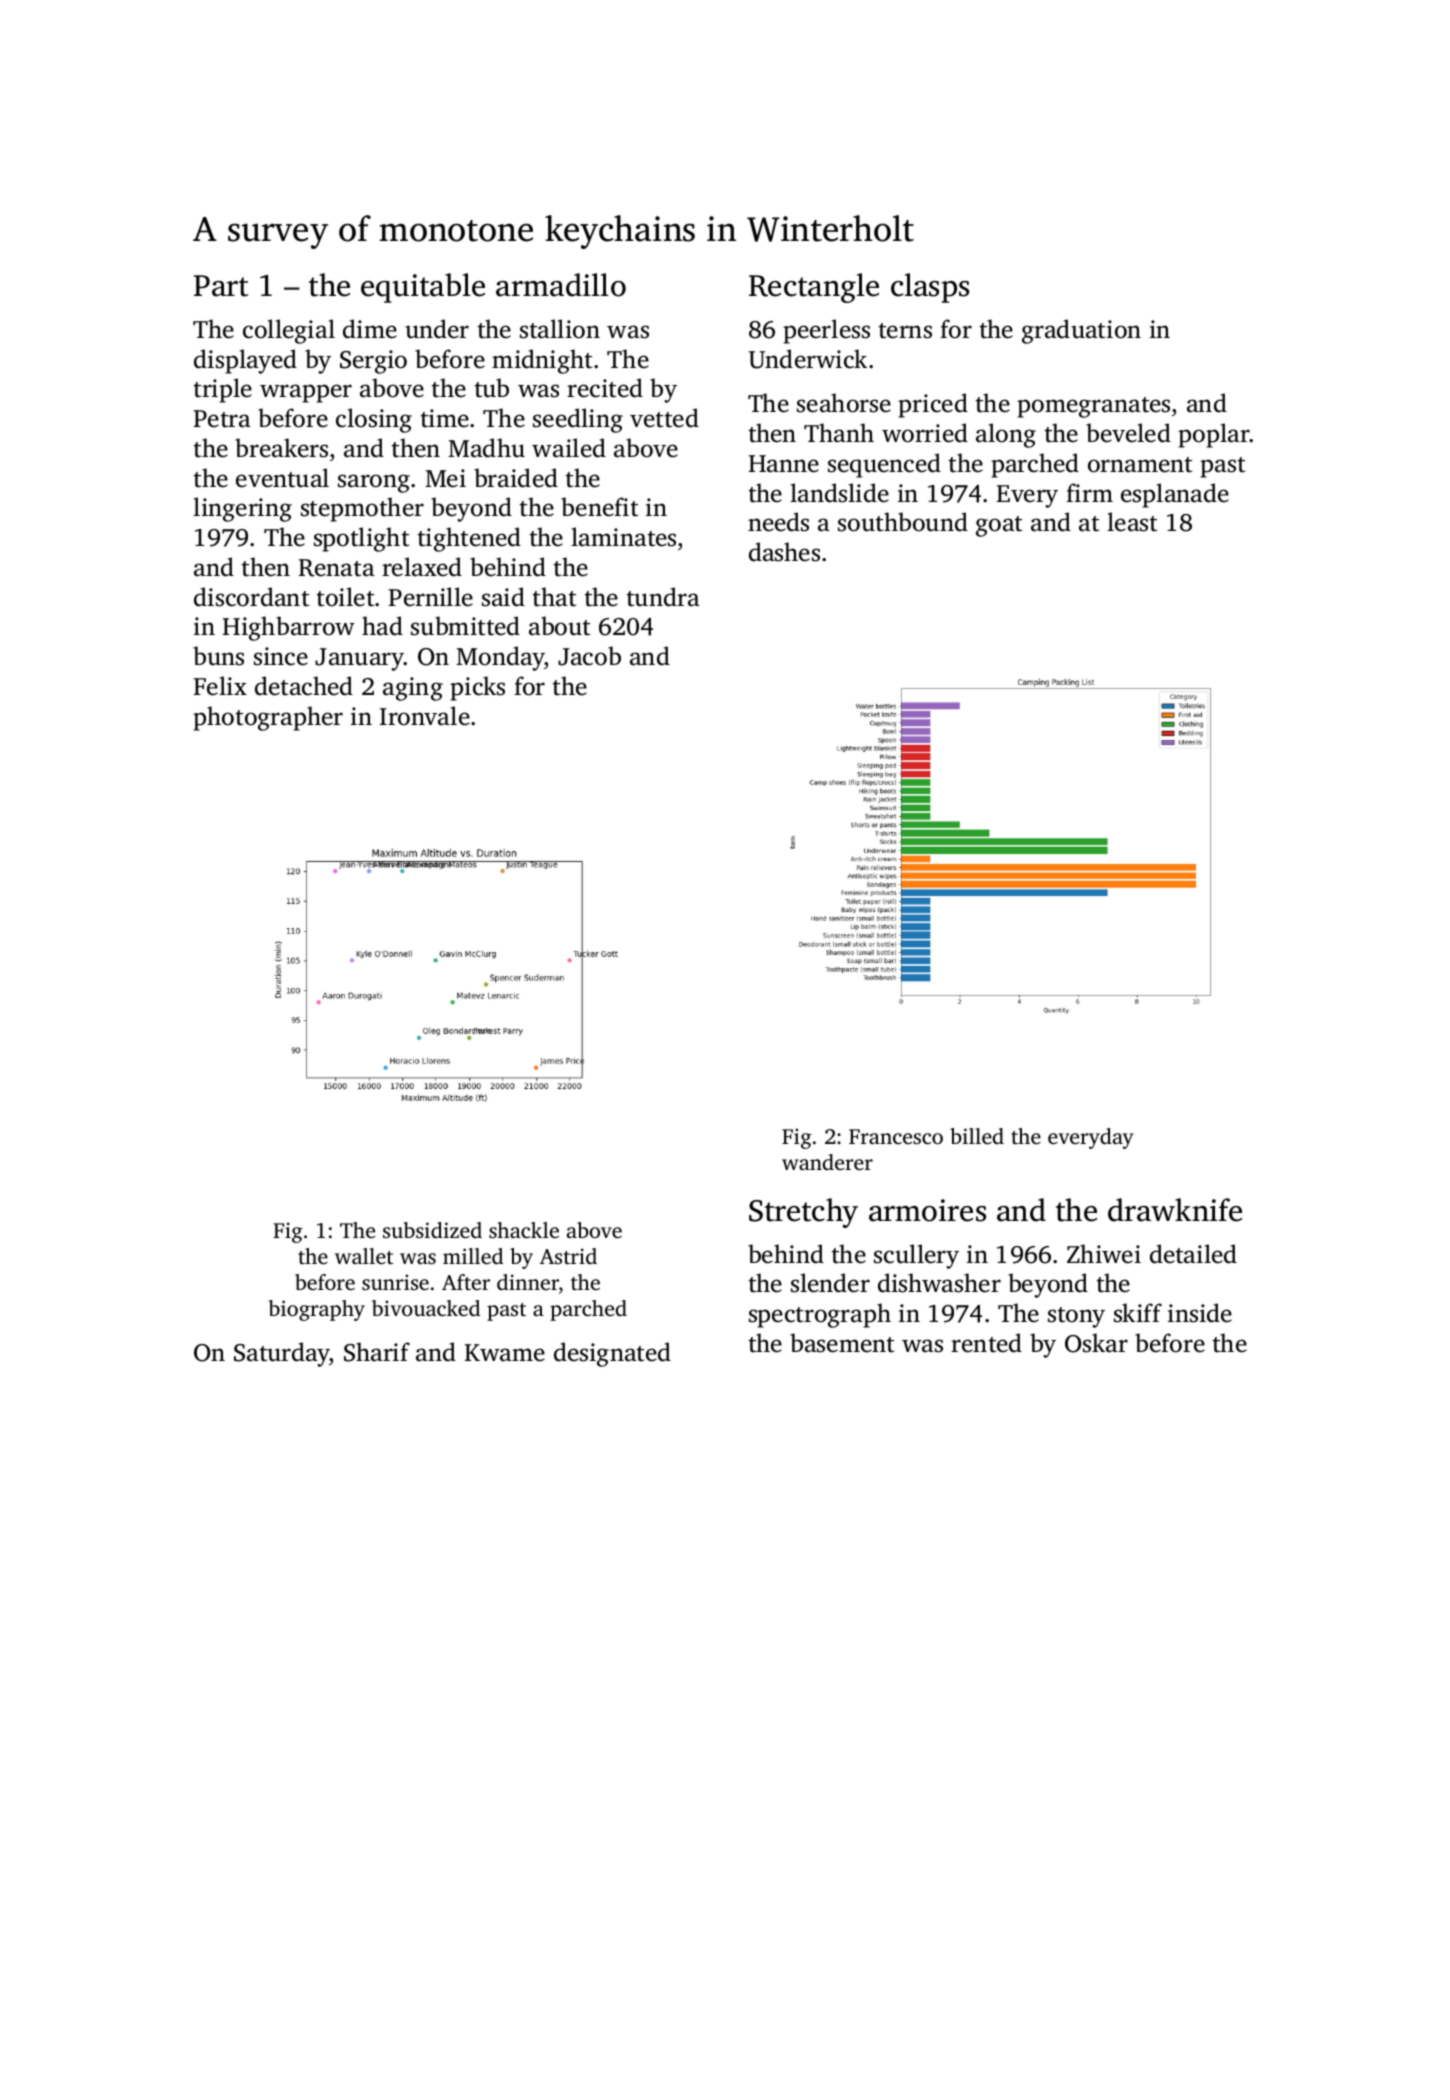 This page has height=2100, width=1450. I want to click on billed, so click(977, 1136).
